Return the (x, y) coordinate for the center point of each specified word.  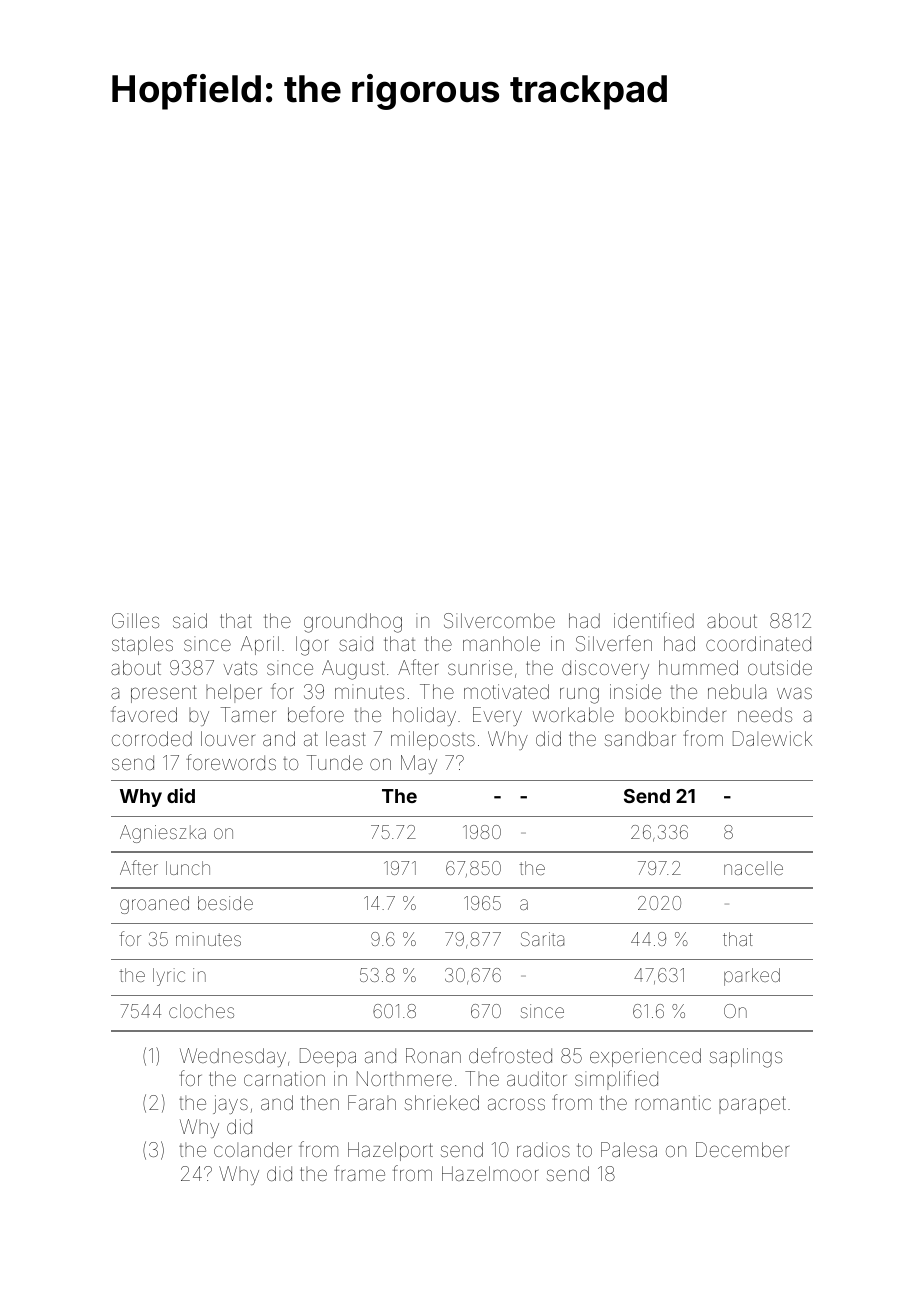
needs (765, 714)
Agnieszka (163, 834)
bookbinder (675, 714)
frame (359, 1173)
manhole (501, 643)
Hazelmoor (490, 1173)
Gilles (135, 620)
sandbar (640, 738)
